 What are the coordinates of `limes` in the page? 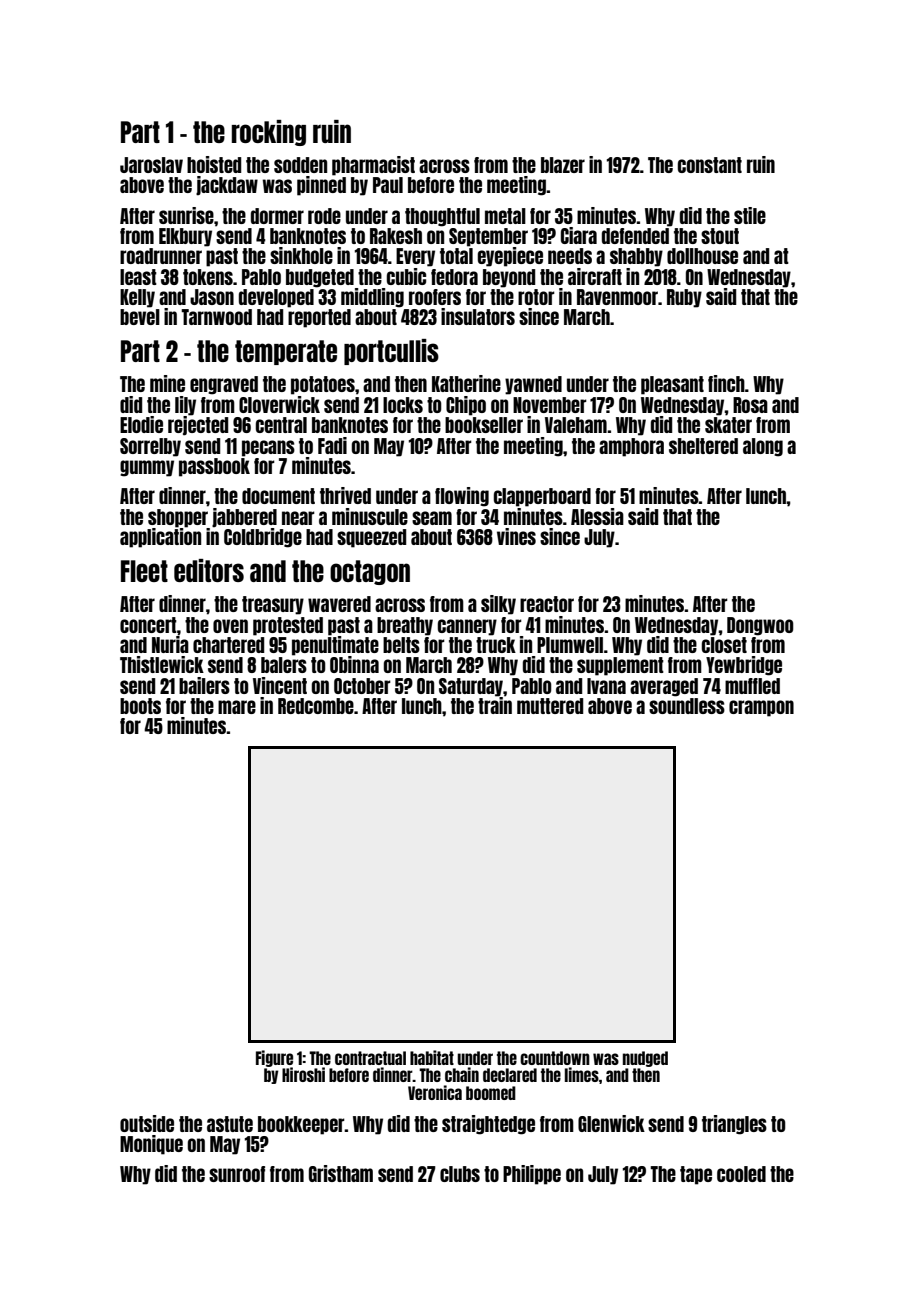 It's located at (582, 1074).
